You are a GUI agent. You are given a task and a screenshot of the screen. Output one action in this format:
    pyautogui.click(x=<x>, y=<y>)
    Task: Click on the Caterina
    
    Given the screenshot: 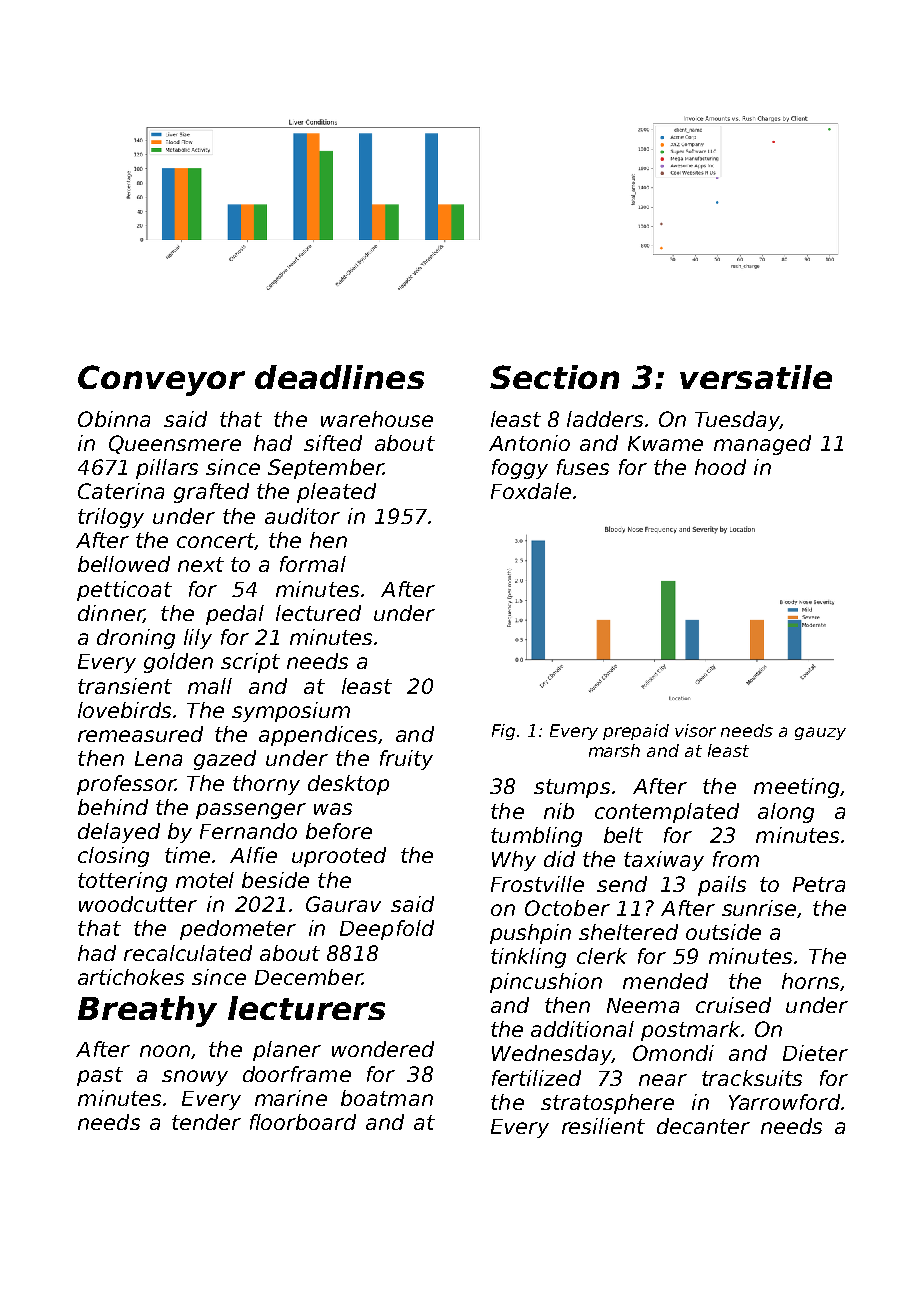 What is the action you would take?
    pyautogui.click(x=121, y=491)
